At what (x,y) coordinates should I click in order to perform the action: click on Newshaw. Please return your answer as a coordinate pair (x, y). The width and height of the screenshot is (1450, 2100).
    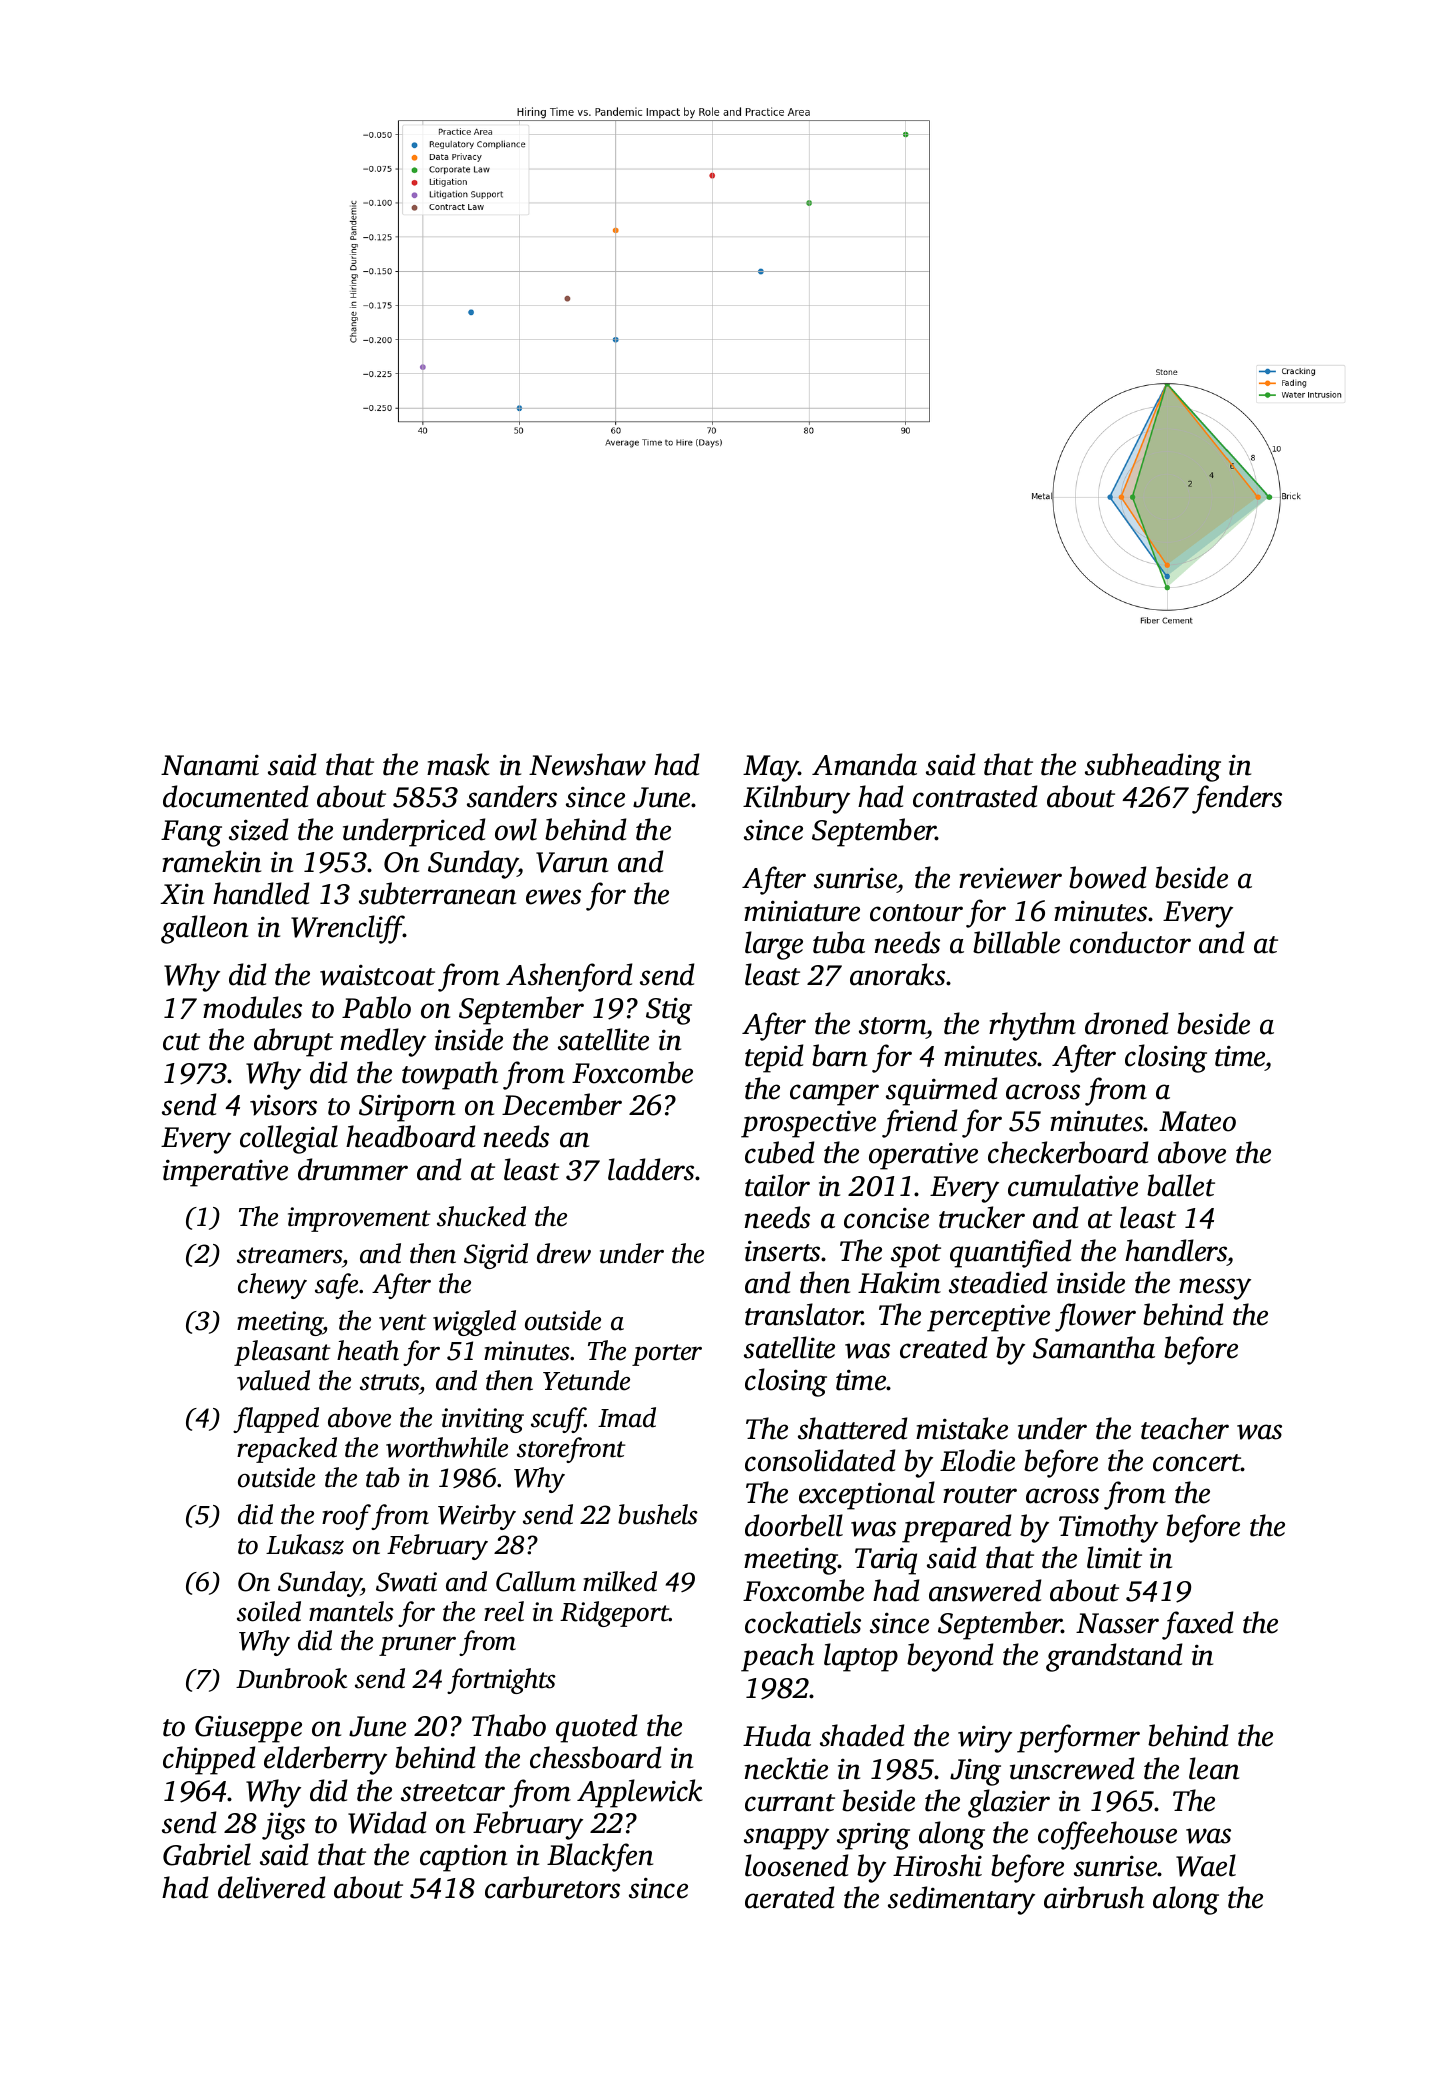
    Looking at the image, I should click on (587, 764).
